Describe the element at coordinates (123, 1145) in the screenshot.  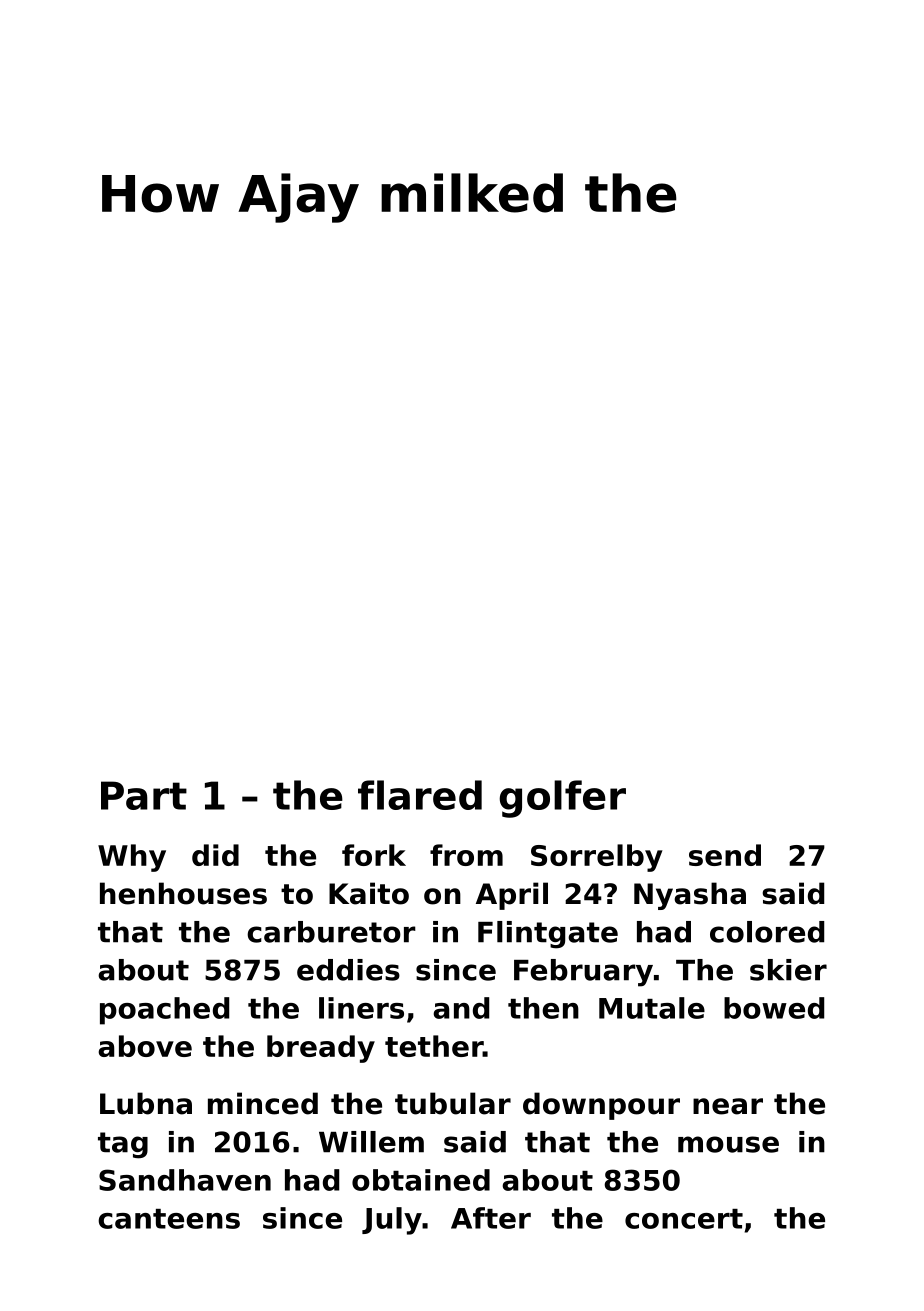
I see `tag` at that location.
